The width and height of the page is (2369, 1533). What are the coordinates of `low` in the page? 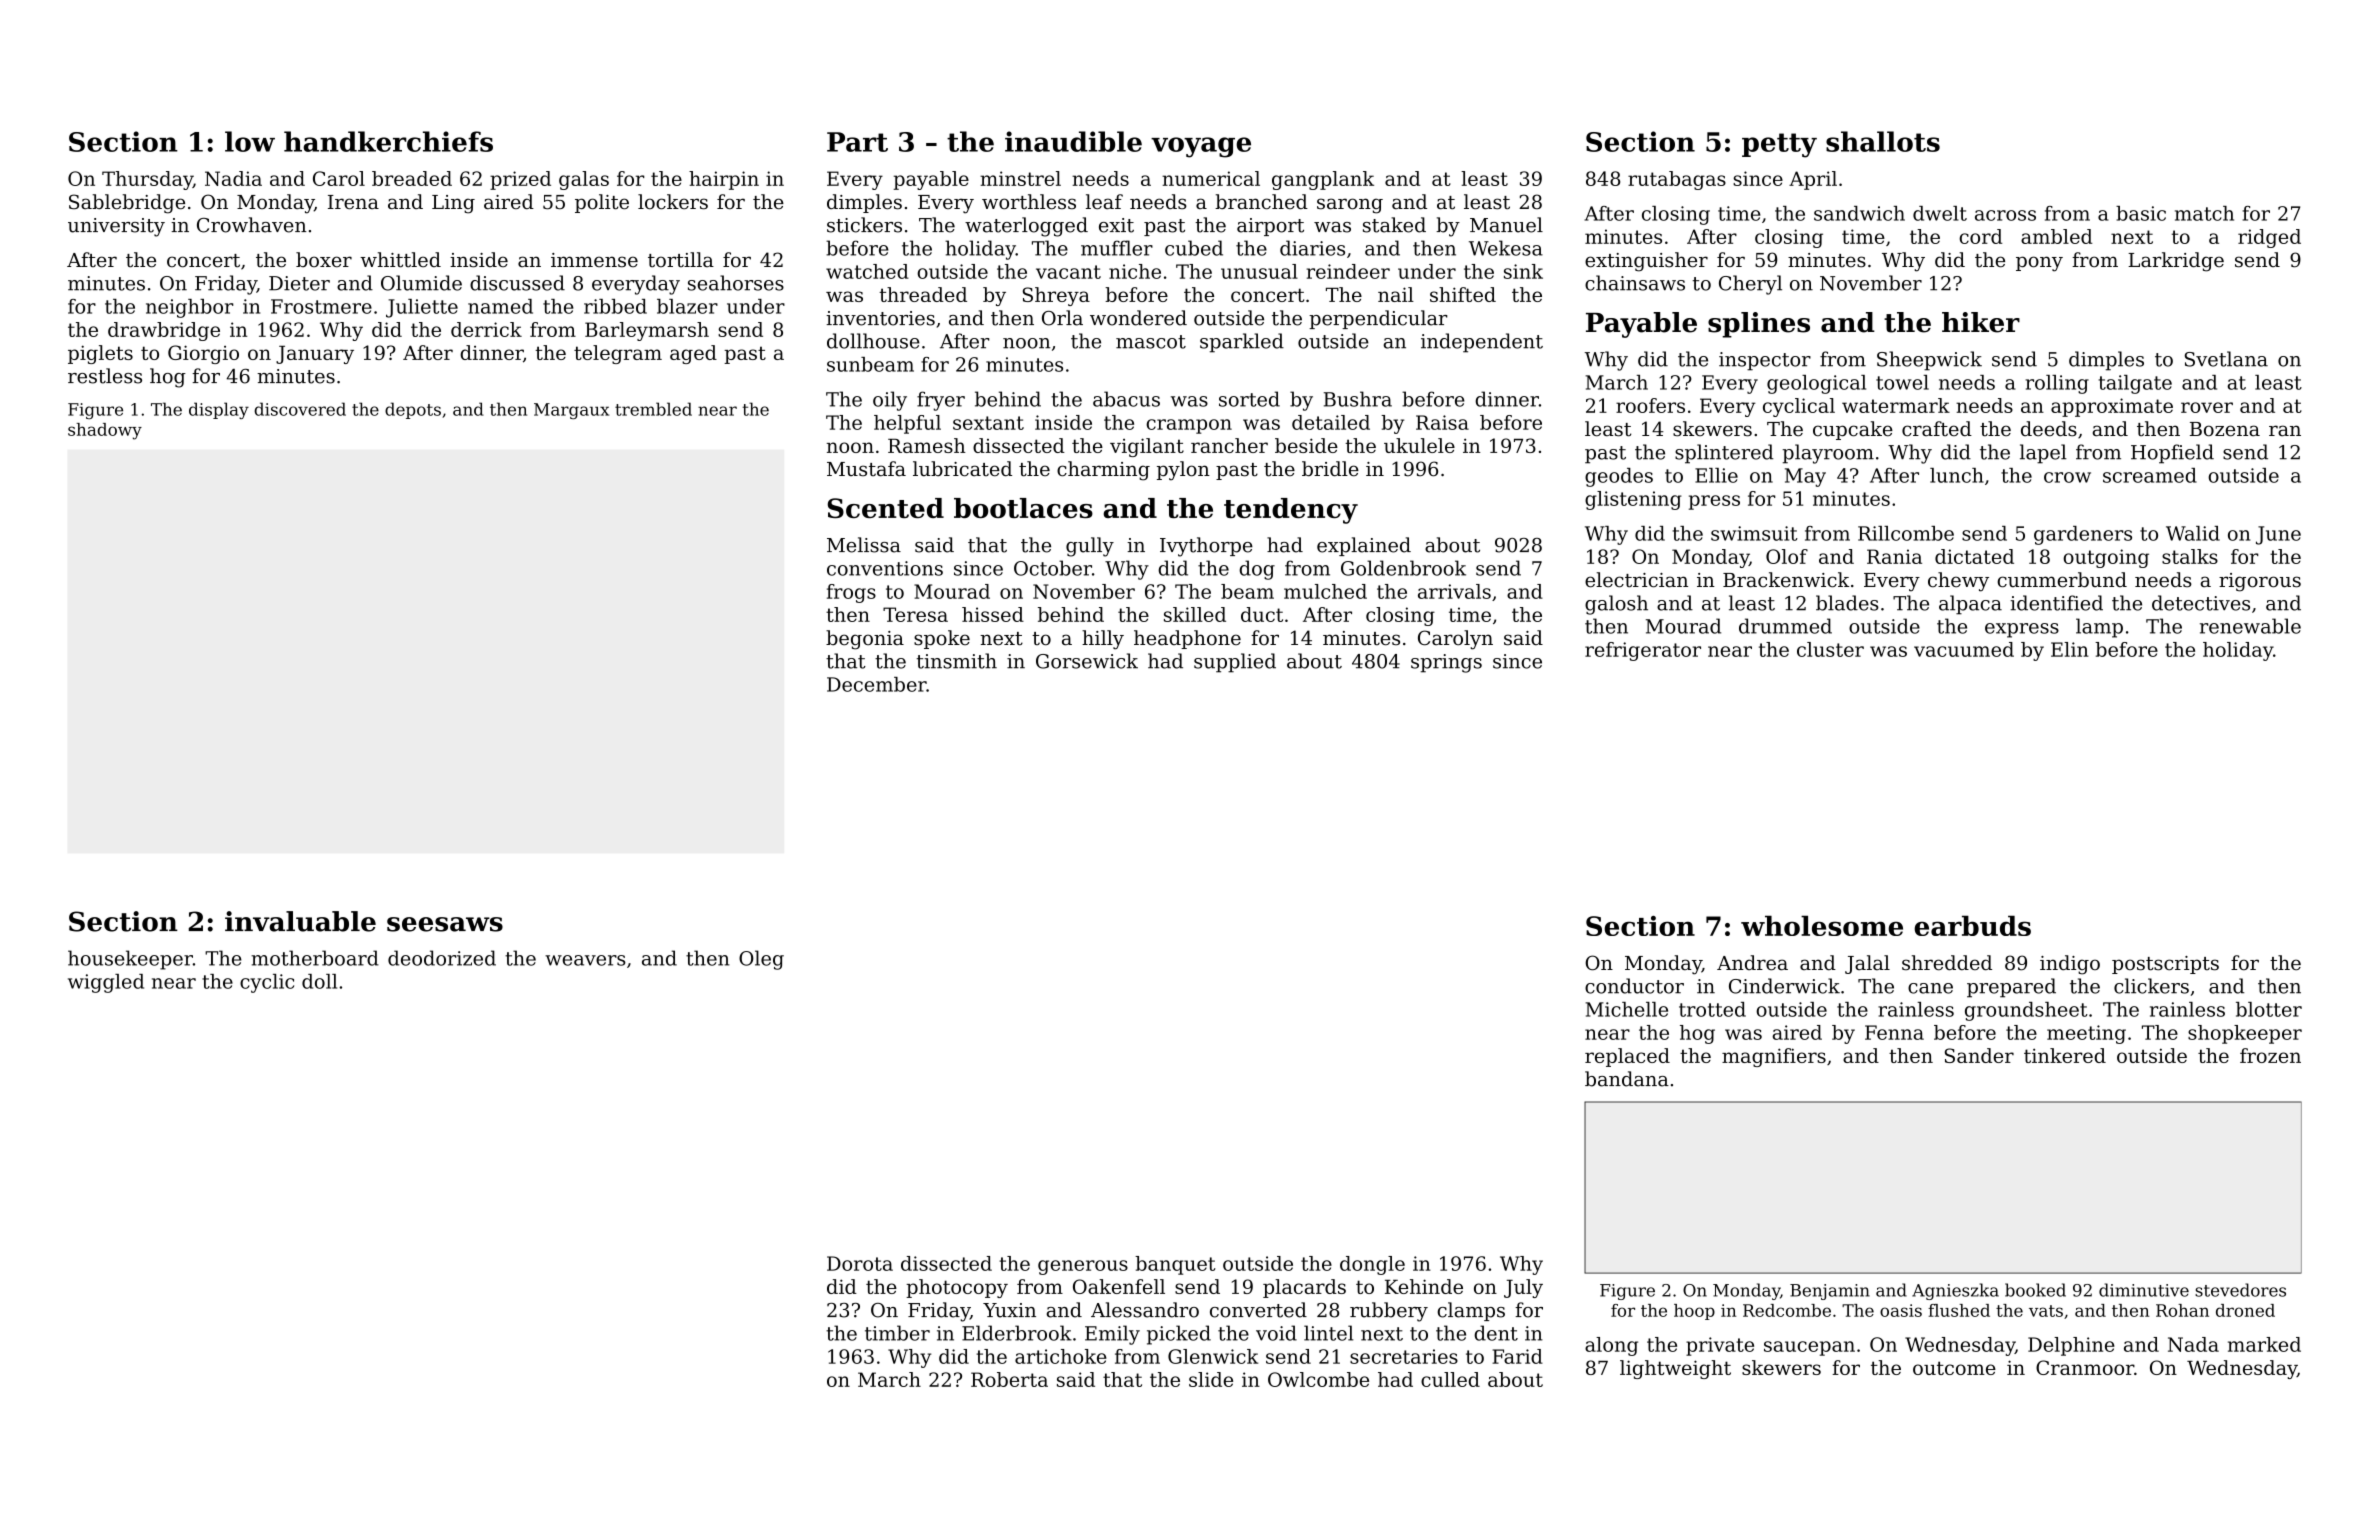 It's located at (250, 141).
